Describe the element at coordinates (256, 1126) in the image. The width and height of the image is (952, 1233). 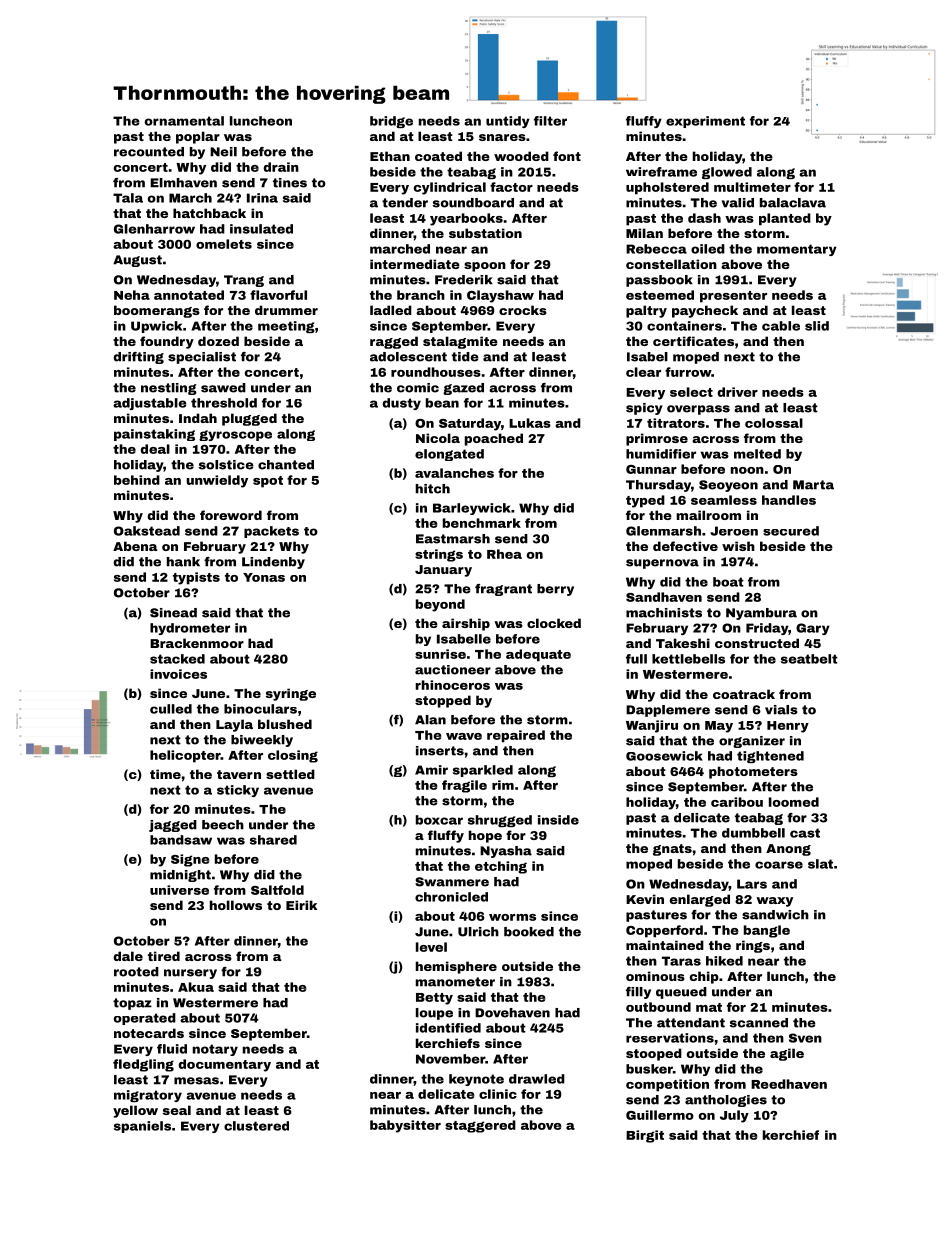
I see `clustered` at that location.
